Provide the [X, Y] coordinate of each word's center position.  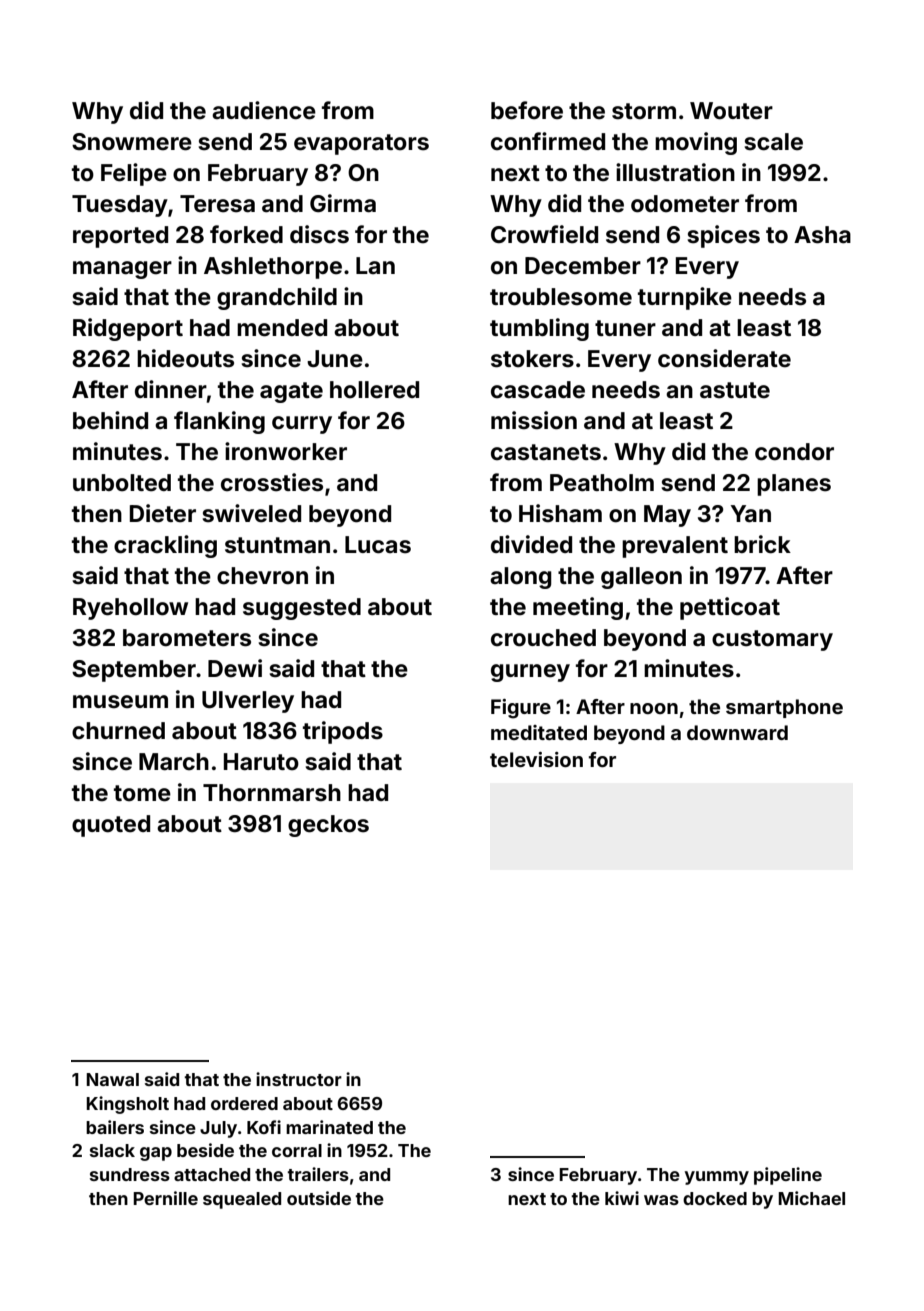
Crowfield [544, 234]
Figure [521, 709]
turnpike [685, 298]
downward [737, 732]
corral [297, 1150]
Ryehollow [130, 609]
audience [264, 110]
